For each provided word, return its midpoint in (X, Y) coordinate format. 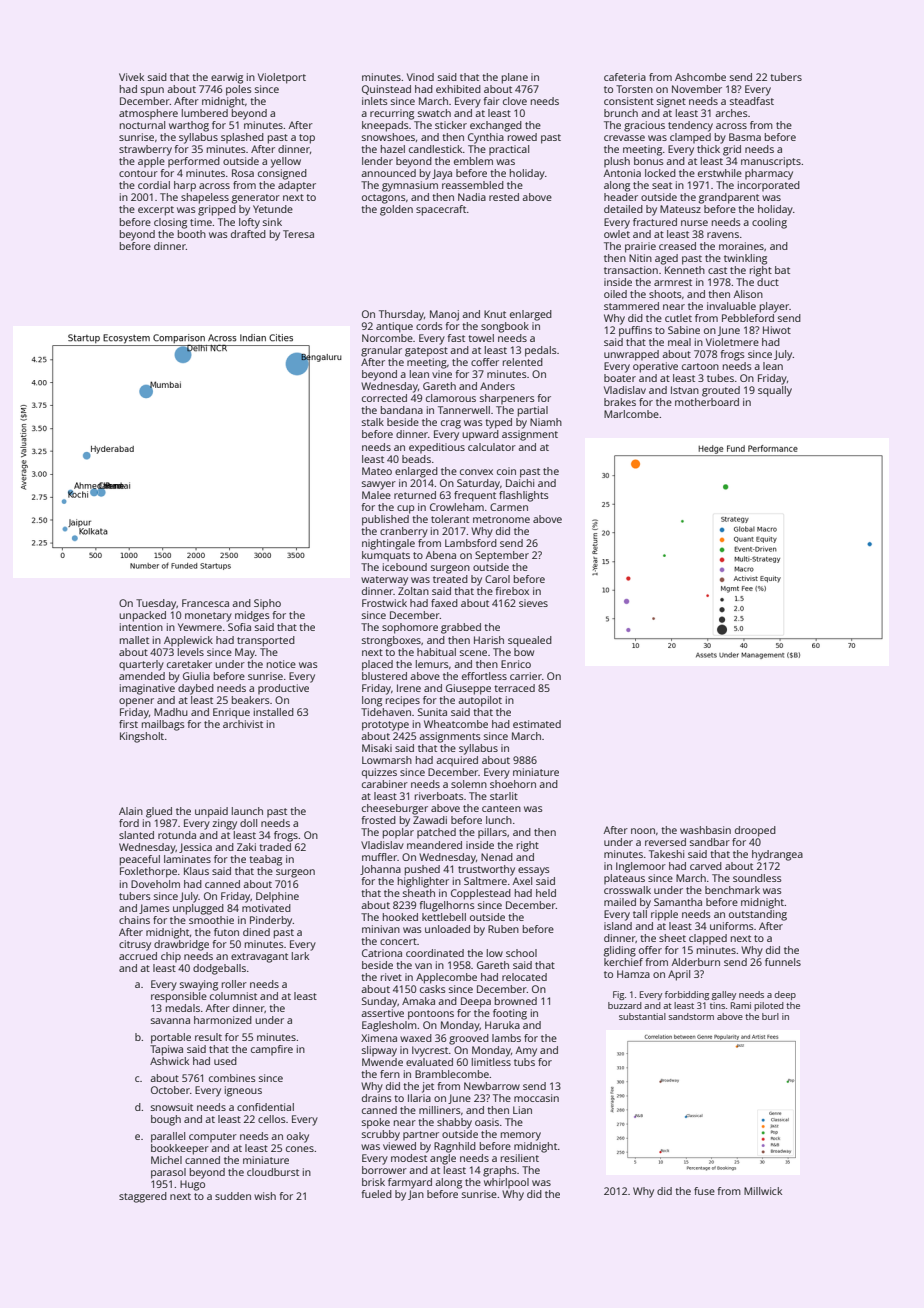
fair (492, 101)
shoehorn (513, 784)
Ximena (379, 1038)
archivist (243, 724)
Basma (745, 137)
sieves (533, 603)
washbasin (705, 830)
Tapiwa (166, 1050)
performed (194, 162)
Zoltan (413, 591)
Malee (376, 495)
